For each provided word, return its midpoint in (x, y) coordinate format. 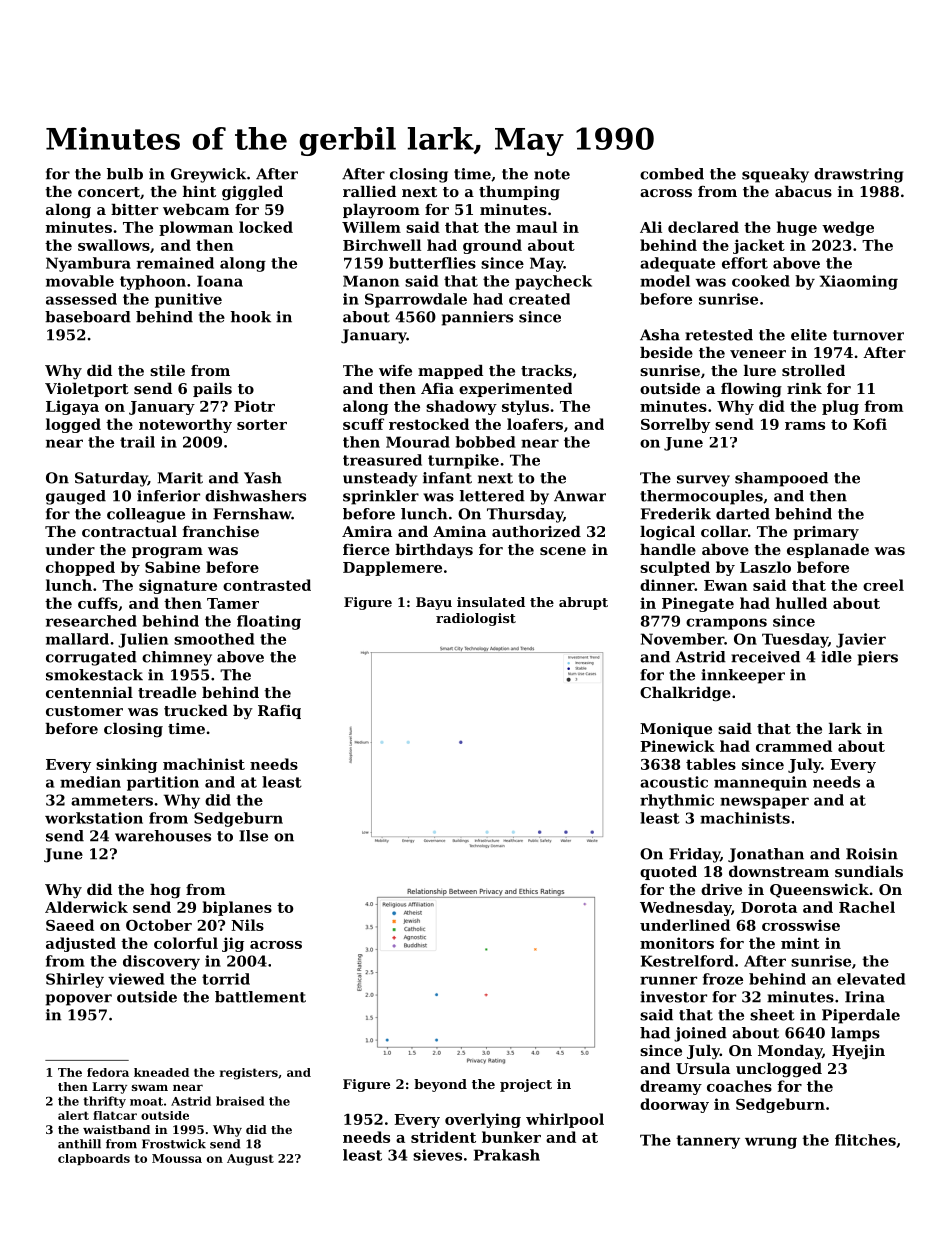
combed (672, 174)
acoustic (674, 782)
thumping (519, 193)
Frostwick (174, 1144)
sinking (126, 765)
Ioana (220, 281)
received (765, 657)
